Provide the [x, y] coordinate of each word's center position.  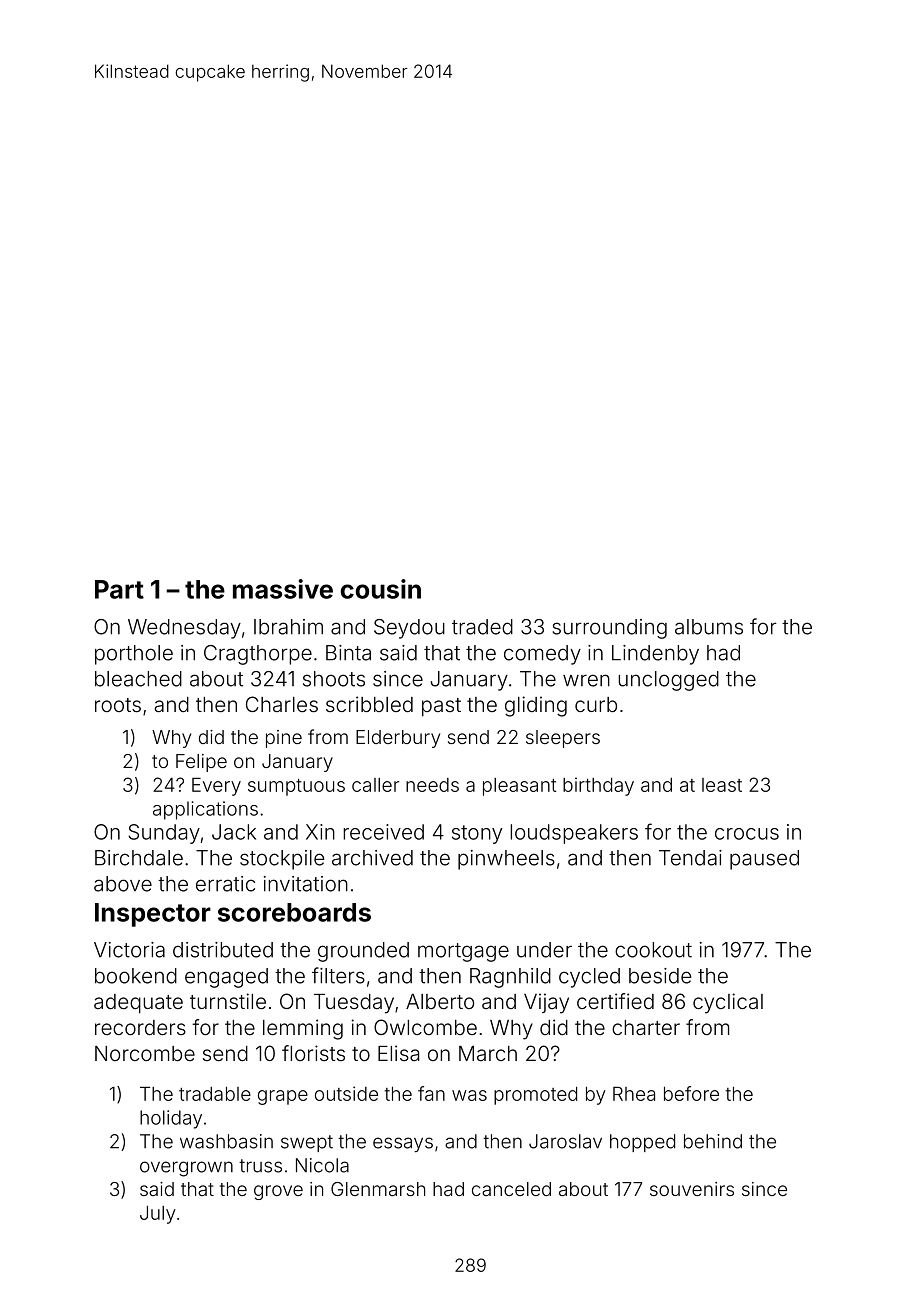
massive [283, 589]
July [158, 1215]
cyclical [728, 1003]
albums [709, 627]
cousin [381, 589]
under [544, 950]
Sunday [164, 834]
